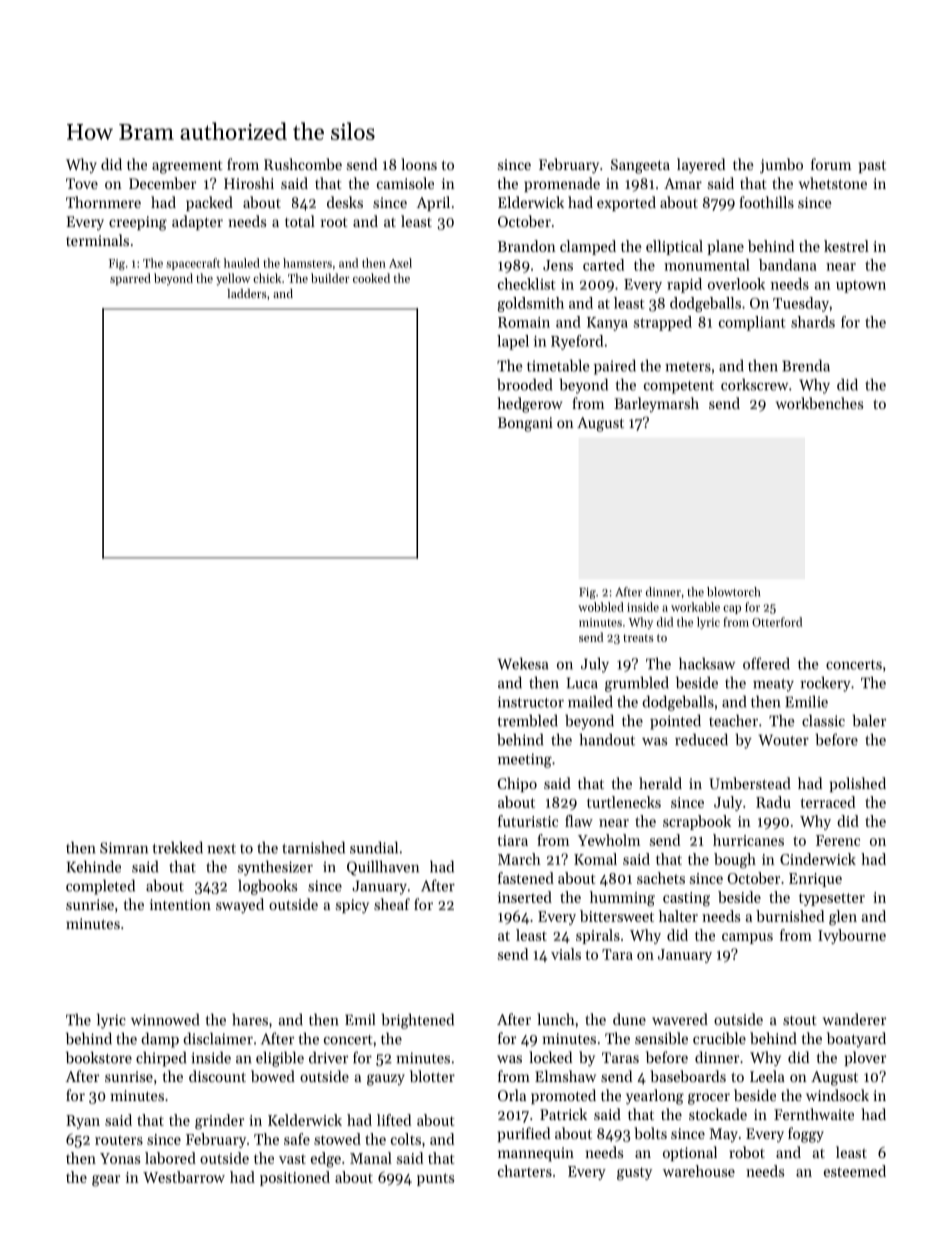 This screenshot has height=1233, width=952. Describe the element at coordinates (303, 164) in the screenshot. I see `Rushcombe` at that location.
